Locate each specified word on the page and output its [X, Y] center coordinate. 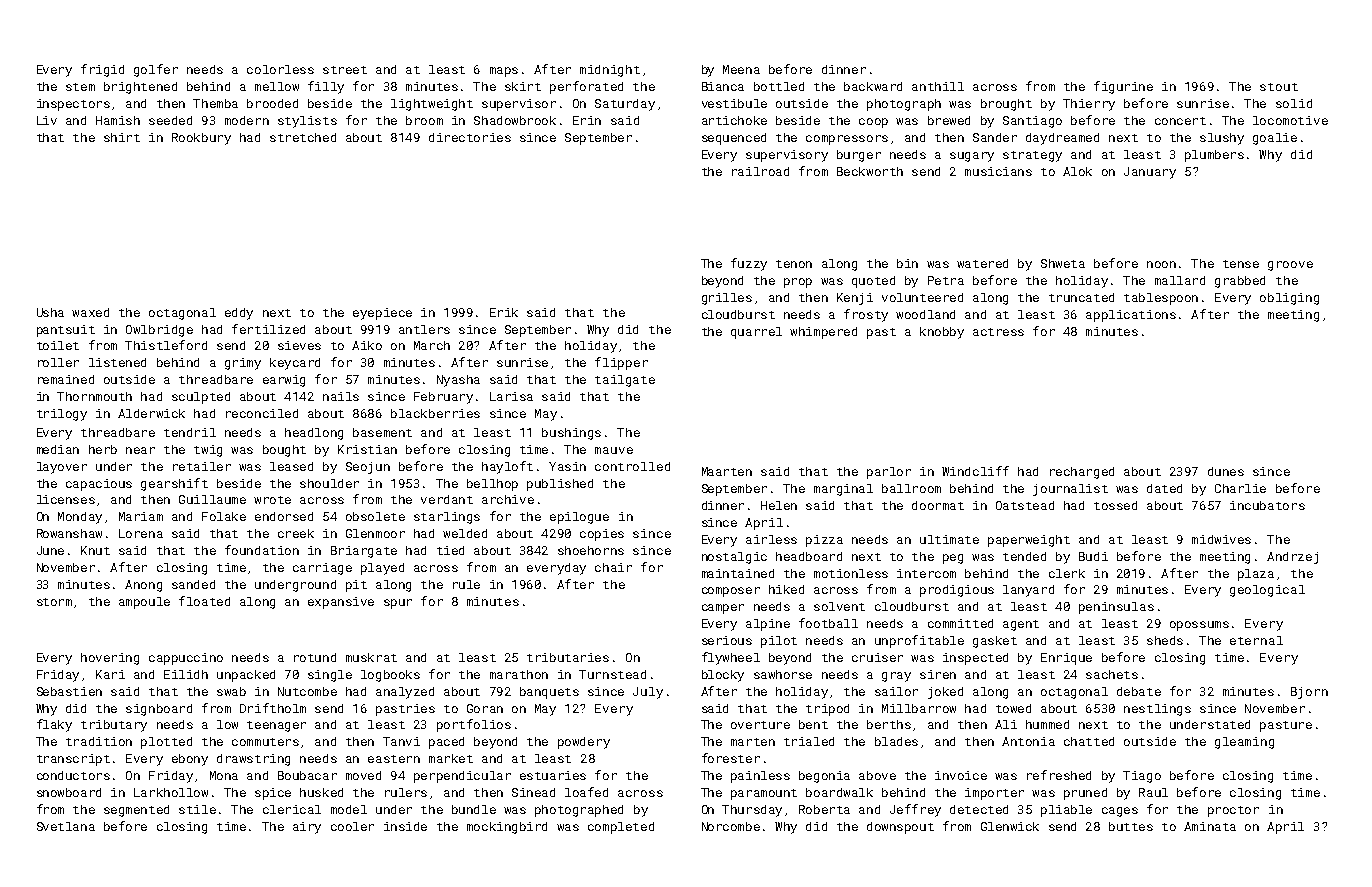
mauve [614, 450]
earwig [284, 381]
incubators [1267, 505]
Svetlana [66, 826]
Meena [741, 69]
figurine [1123, 87]
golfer [156, 70]
